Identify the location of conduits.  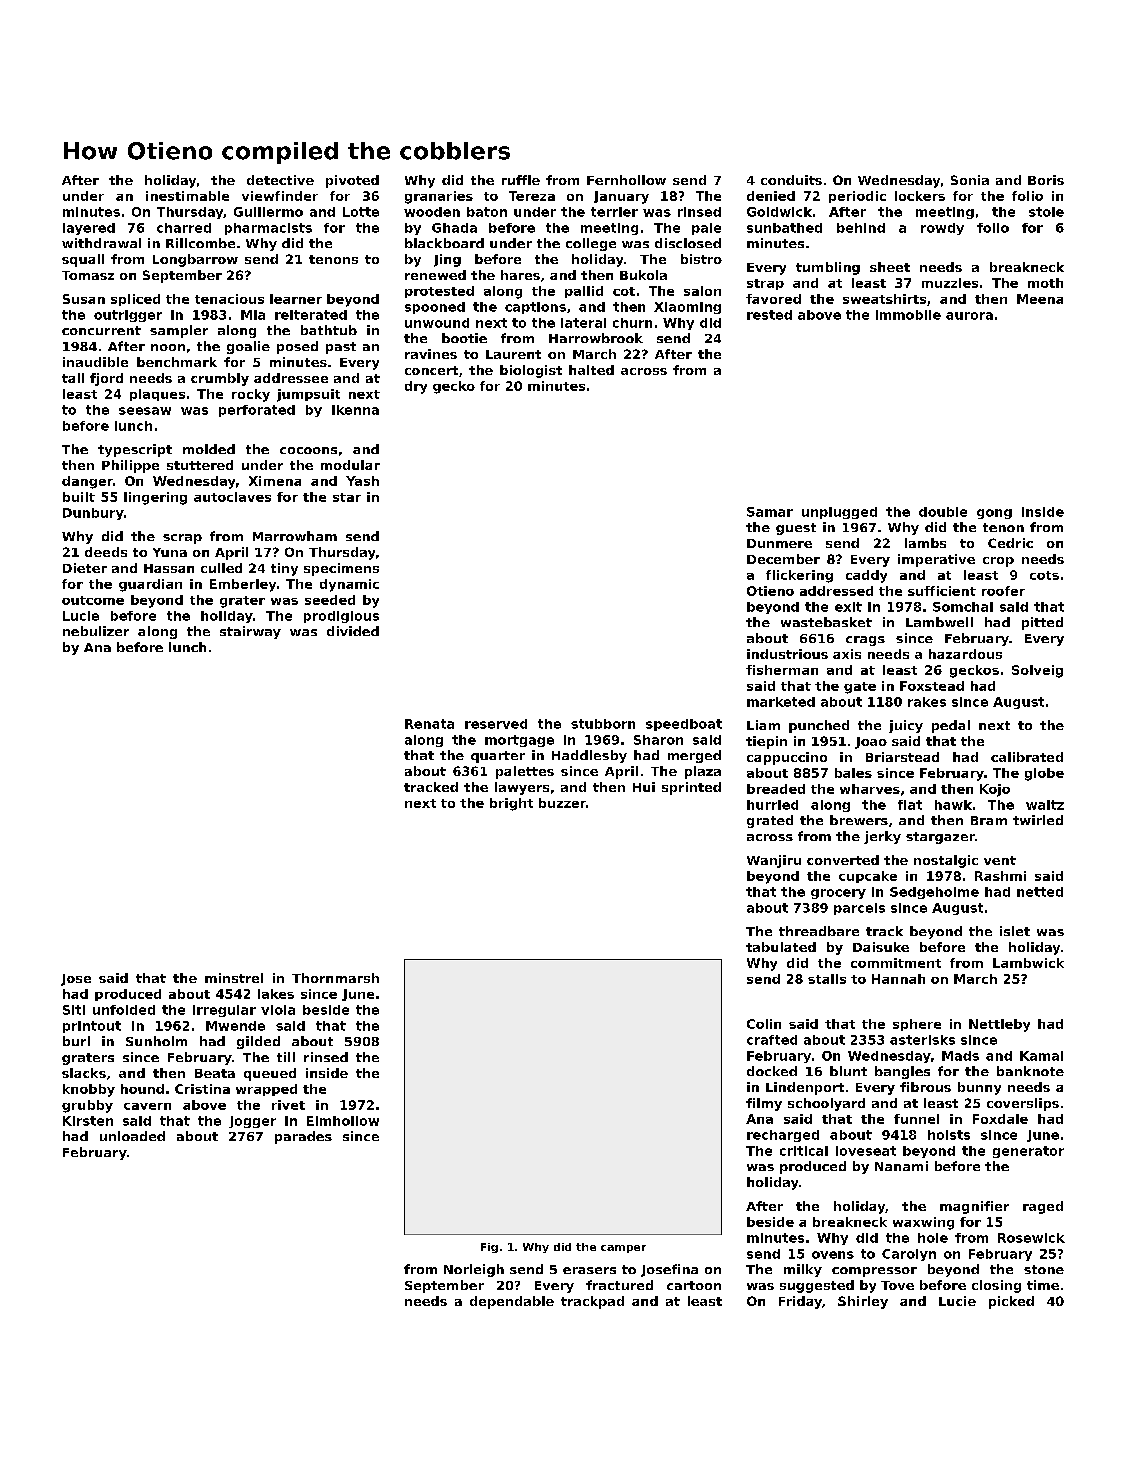
(791, 180).
